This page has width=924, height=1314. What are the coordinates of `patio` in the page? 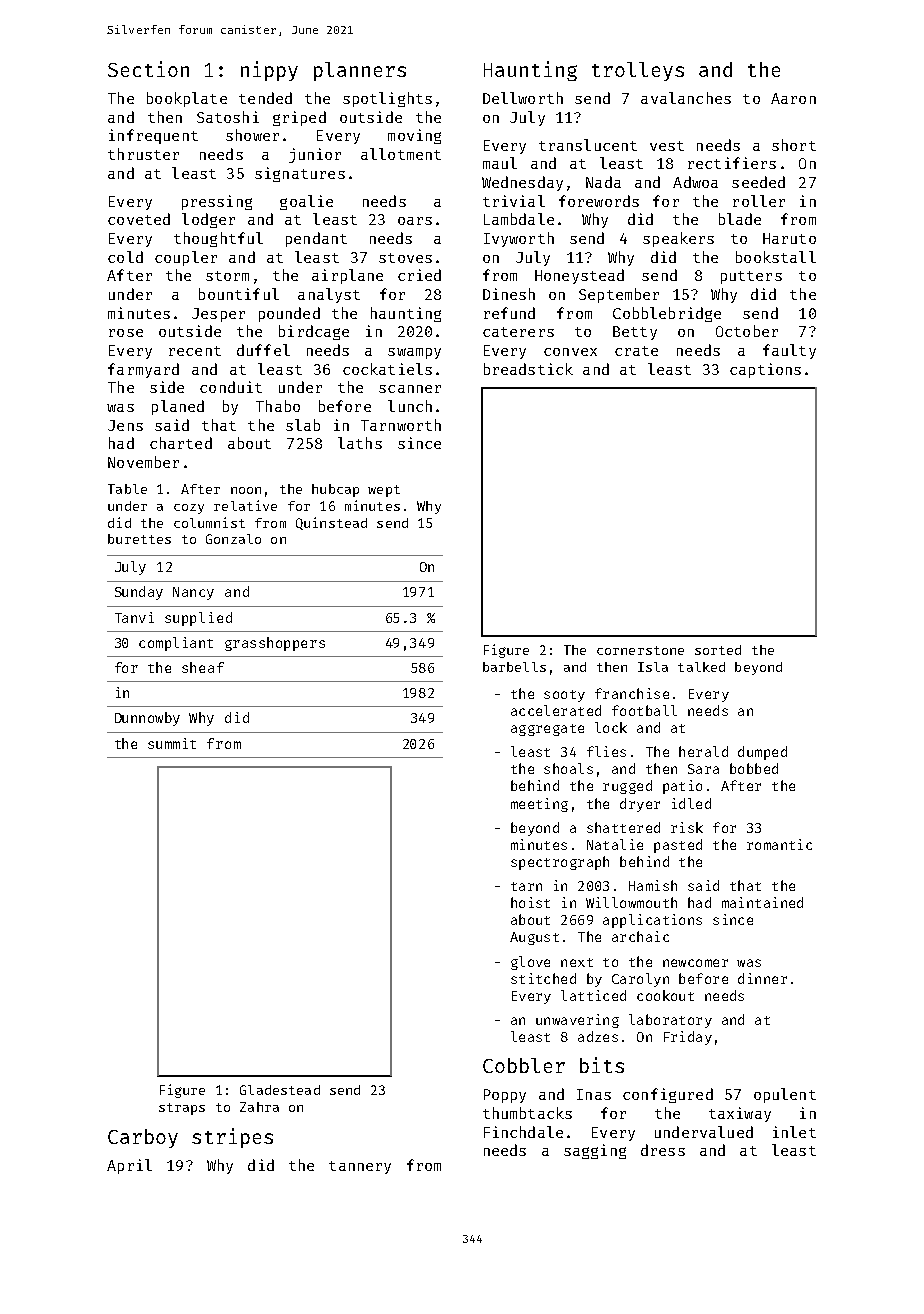 It's located at (682, 787).
